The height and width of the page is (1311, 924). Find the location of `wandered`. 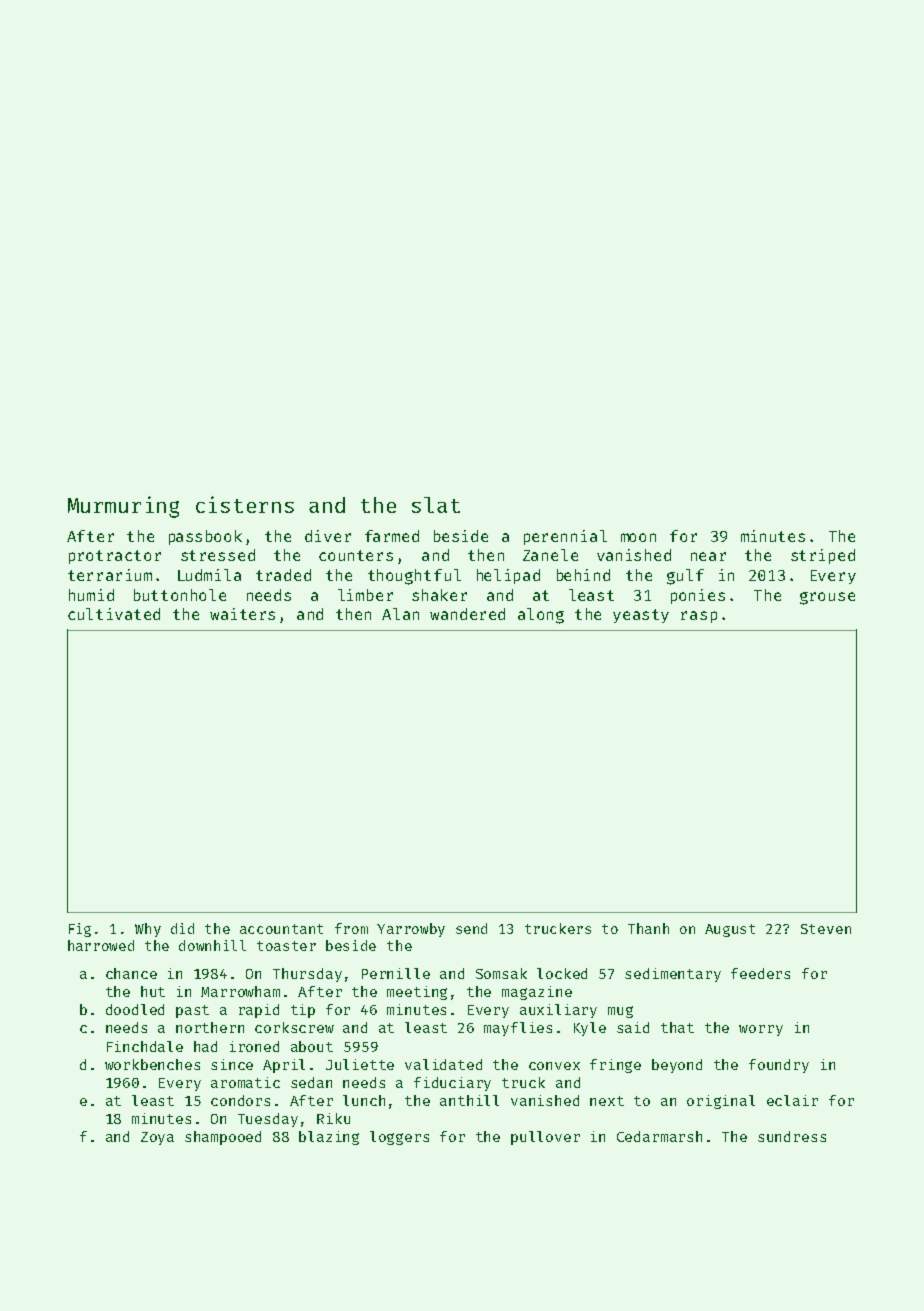

wandered is located at coordinates (467, 614).
